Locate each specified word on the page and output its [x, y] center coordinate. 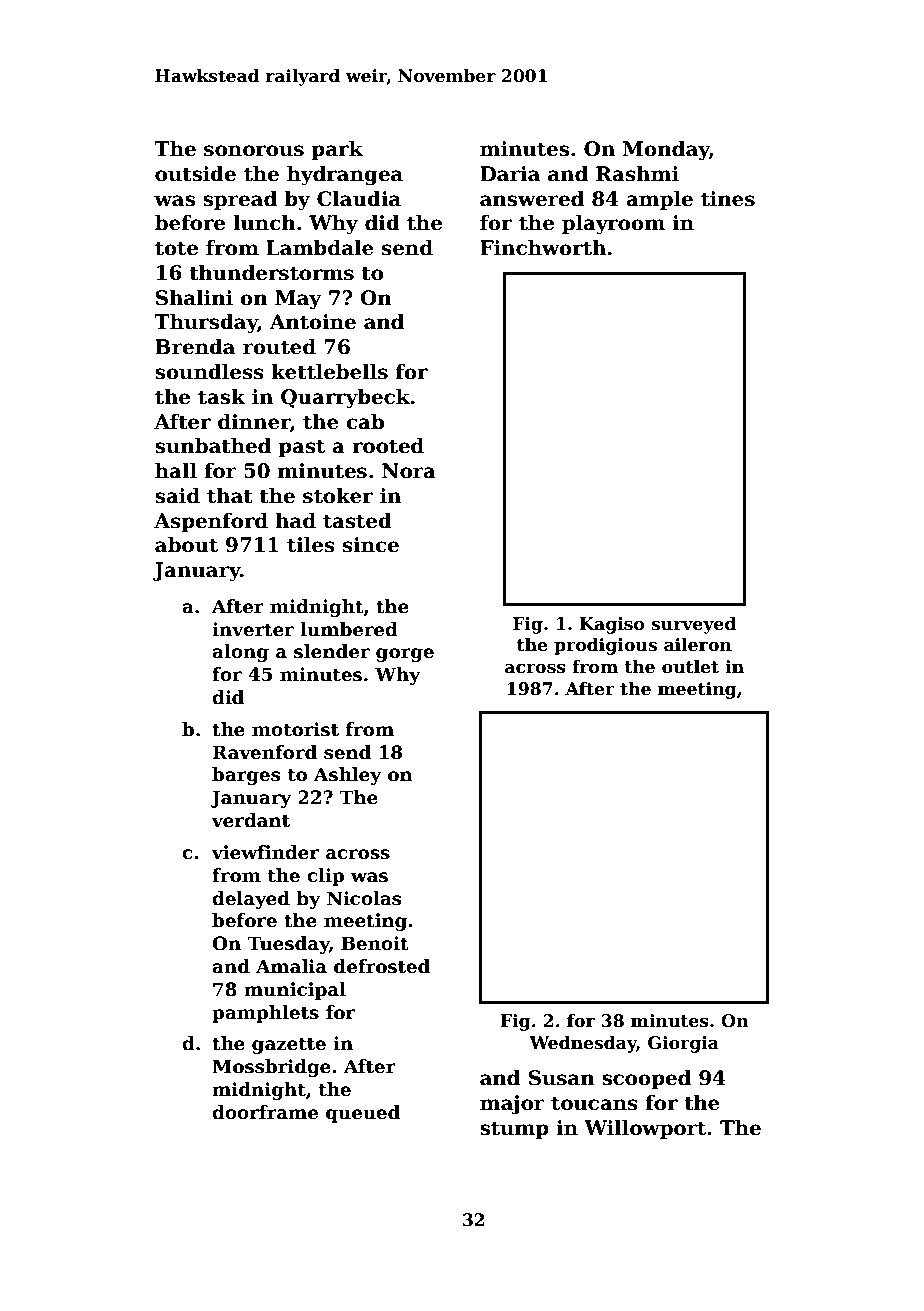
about [186, 545]
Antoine [312, 322]
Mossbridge [271, 1068]
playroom [613, 225]
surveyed [693, 625]
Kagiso [611, 625]
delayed [251, 900]
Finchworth [543, 248]
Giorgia [683, 1044]
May [298, 300]
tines [728, 199]
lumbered [349, 629]
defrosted [382, 966]
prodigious [605, 646]
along [240, 653]
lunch [264, 223]
